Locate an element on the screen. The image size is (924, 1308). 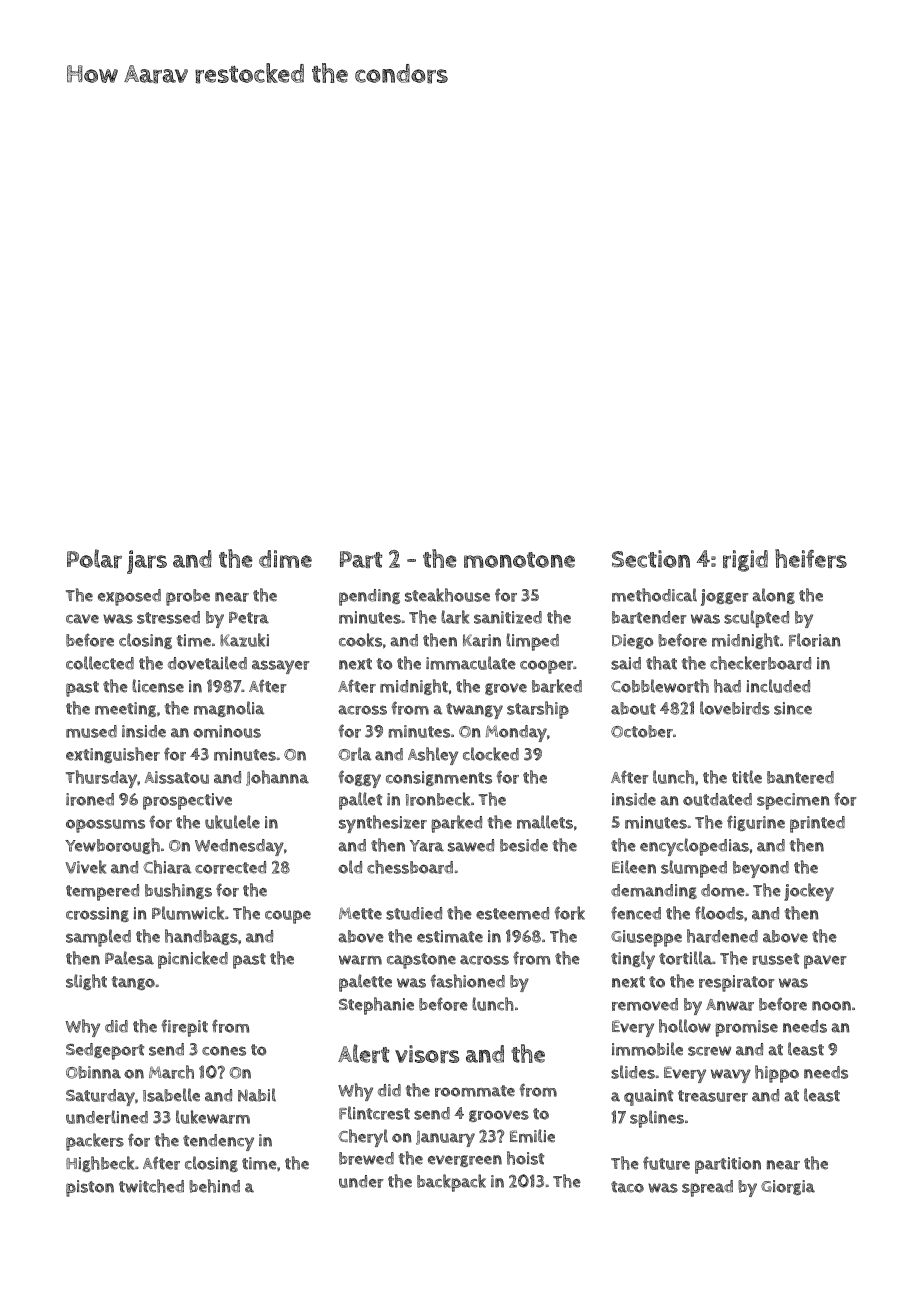
cave is located at coordinates (82, 619).
